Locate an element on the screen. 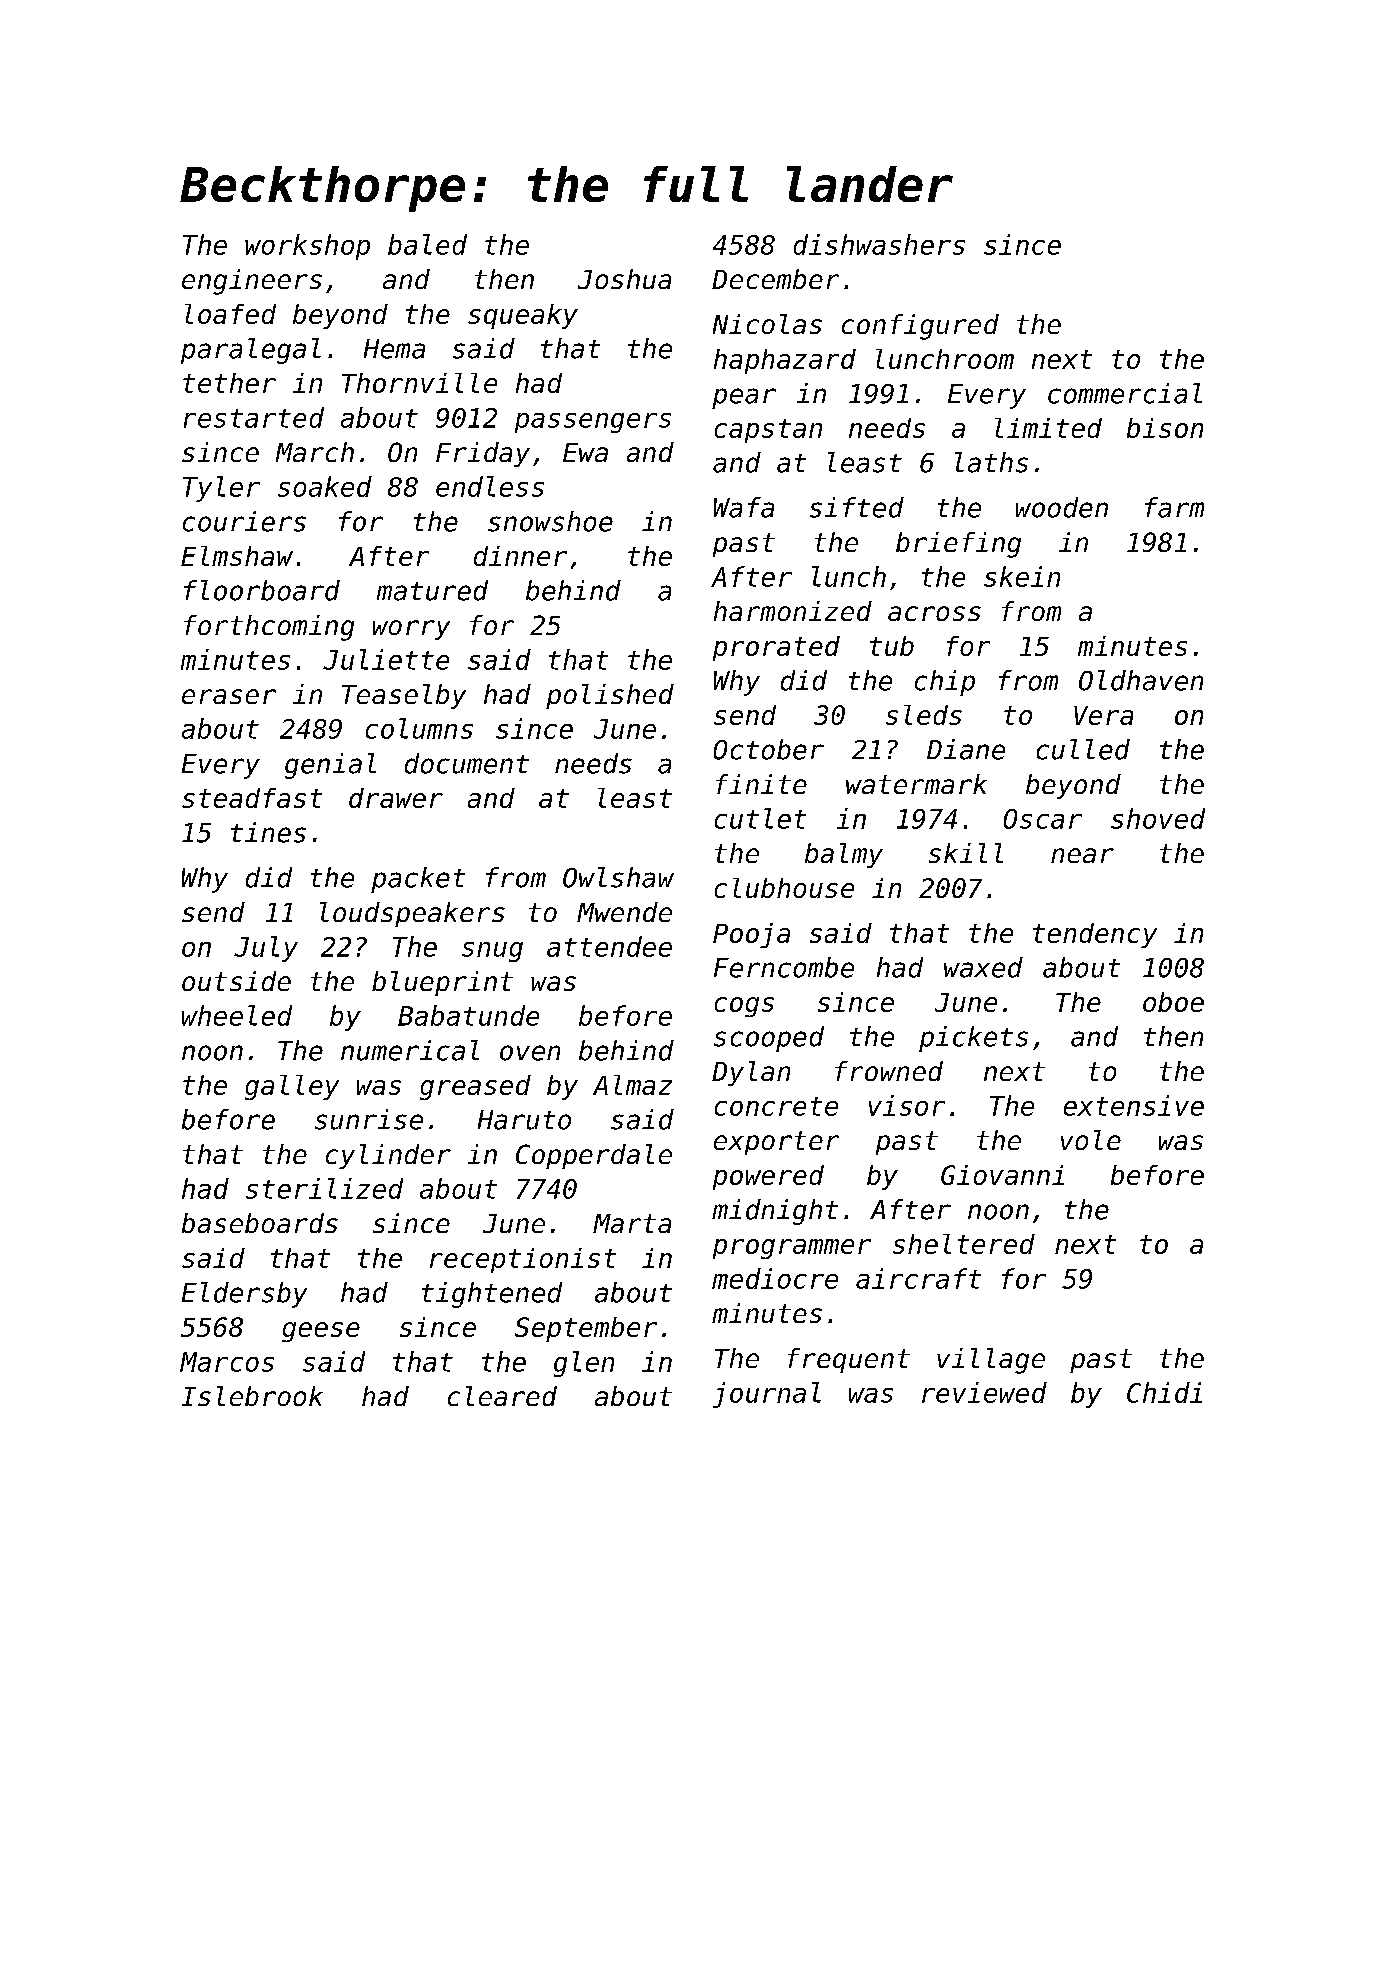  squeaky is located at coordinates (523, 316).
